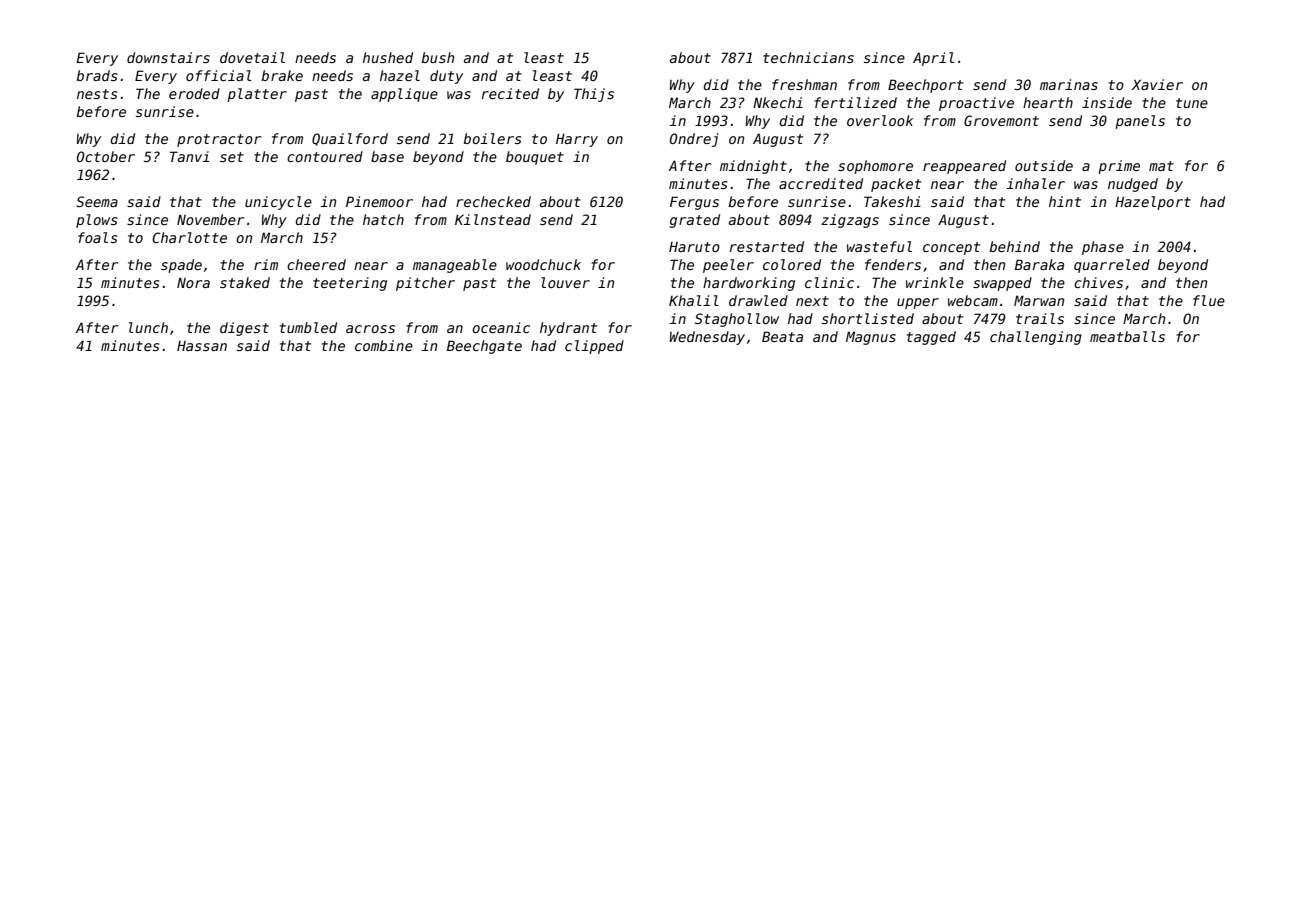 The height and width of the screenshot is (924, 1308). I want to click on manageable, so click(455, 266).
